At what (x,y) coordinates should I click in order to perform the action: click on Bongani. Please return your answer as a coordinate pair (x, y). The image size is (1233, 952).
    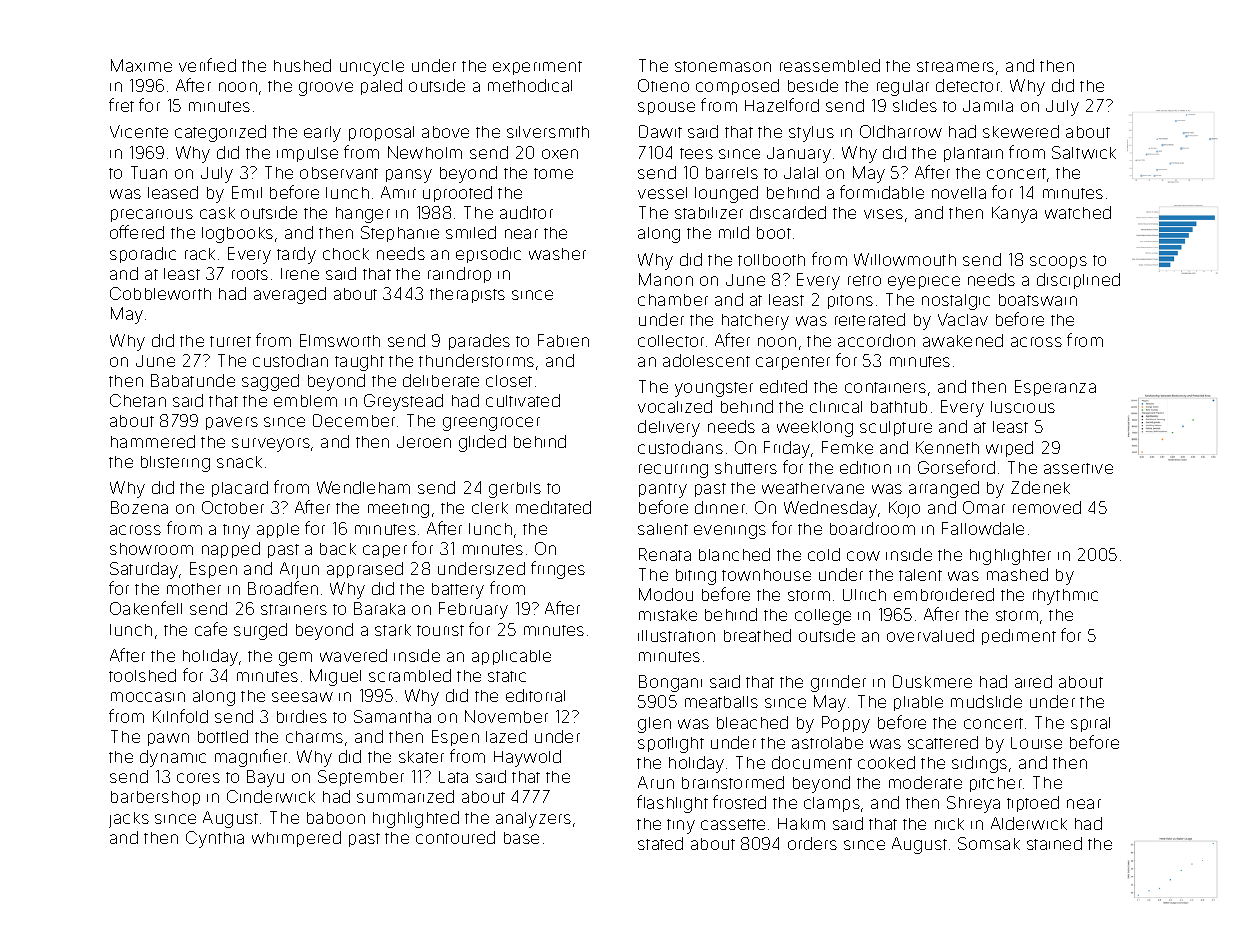
    Looking at the image, I should click on (670, 683).
